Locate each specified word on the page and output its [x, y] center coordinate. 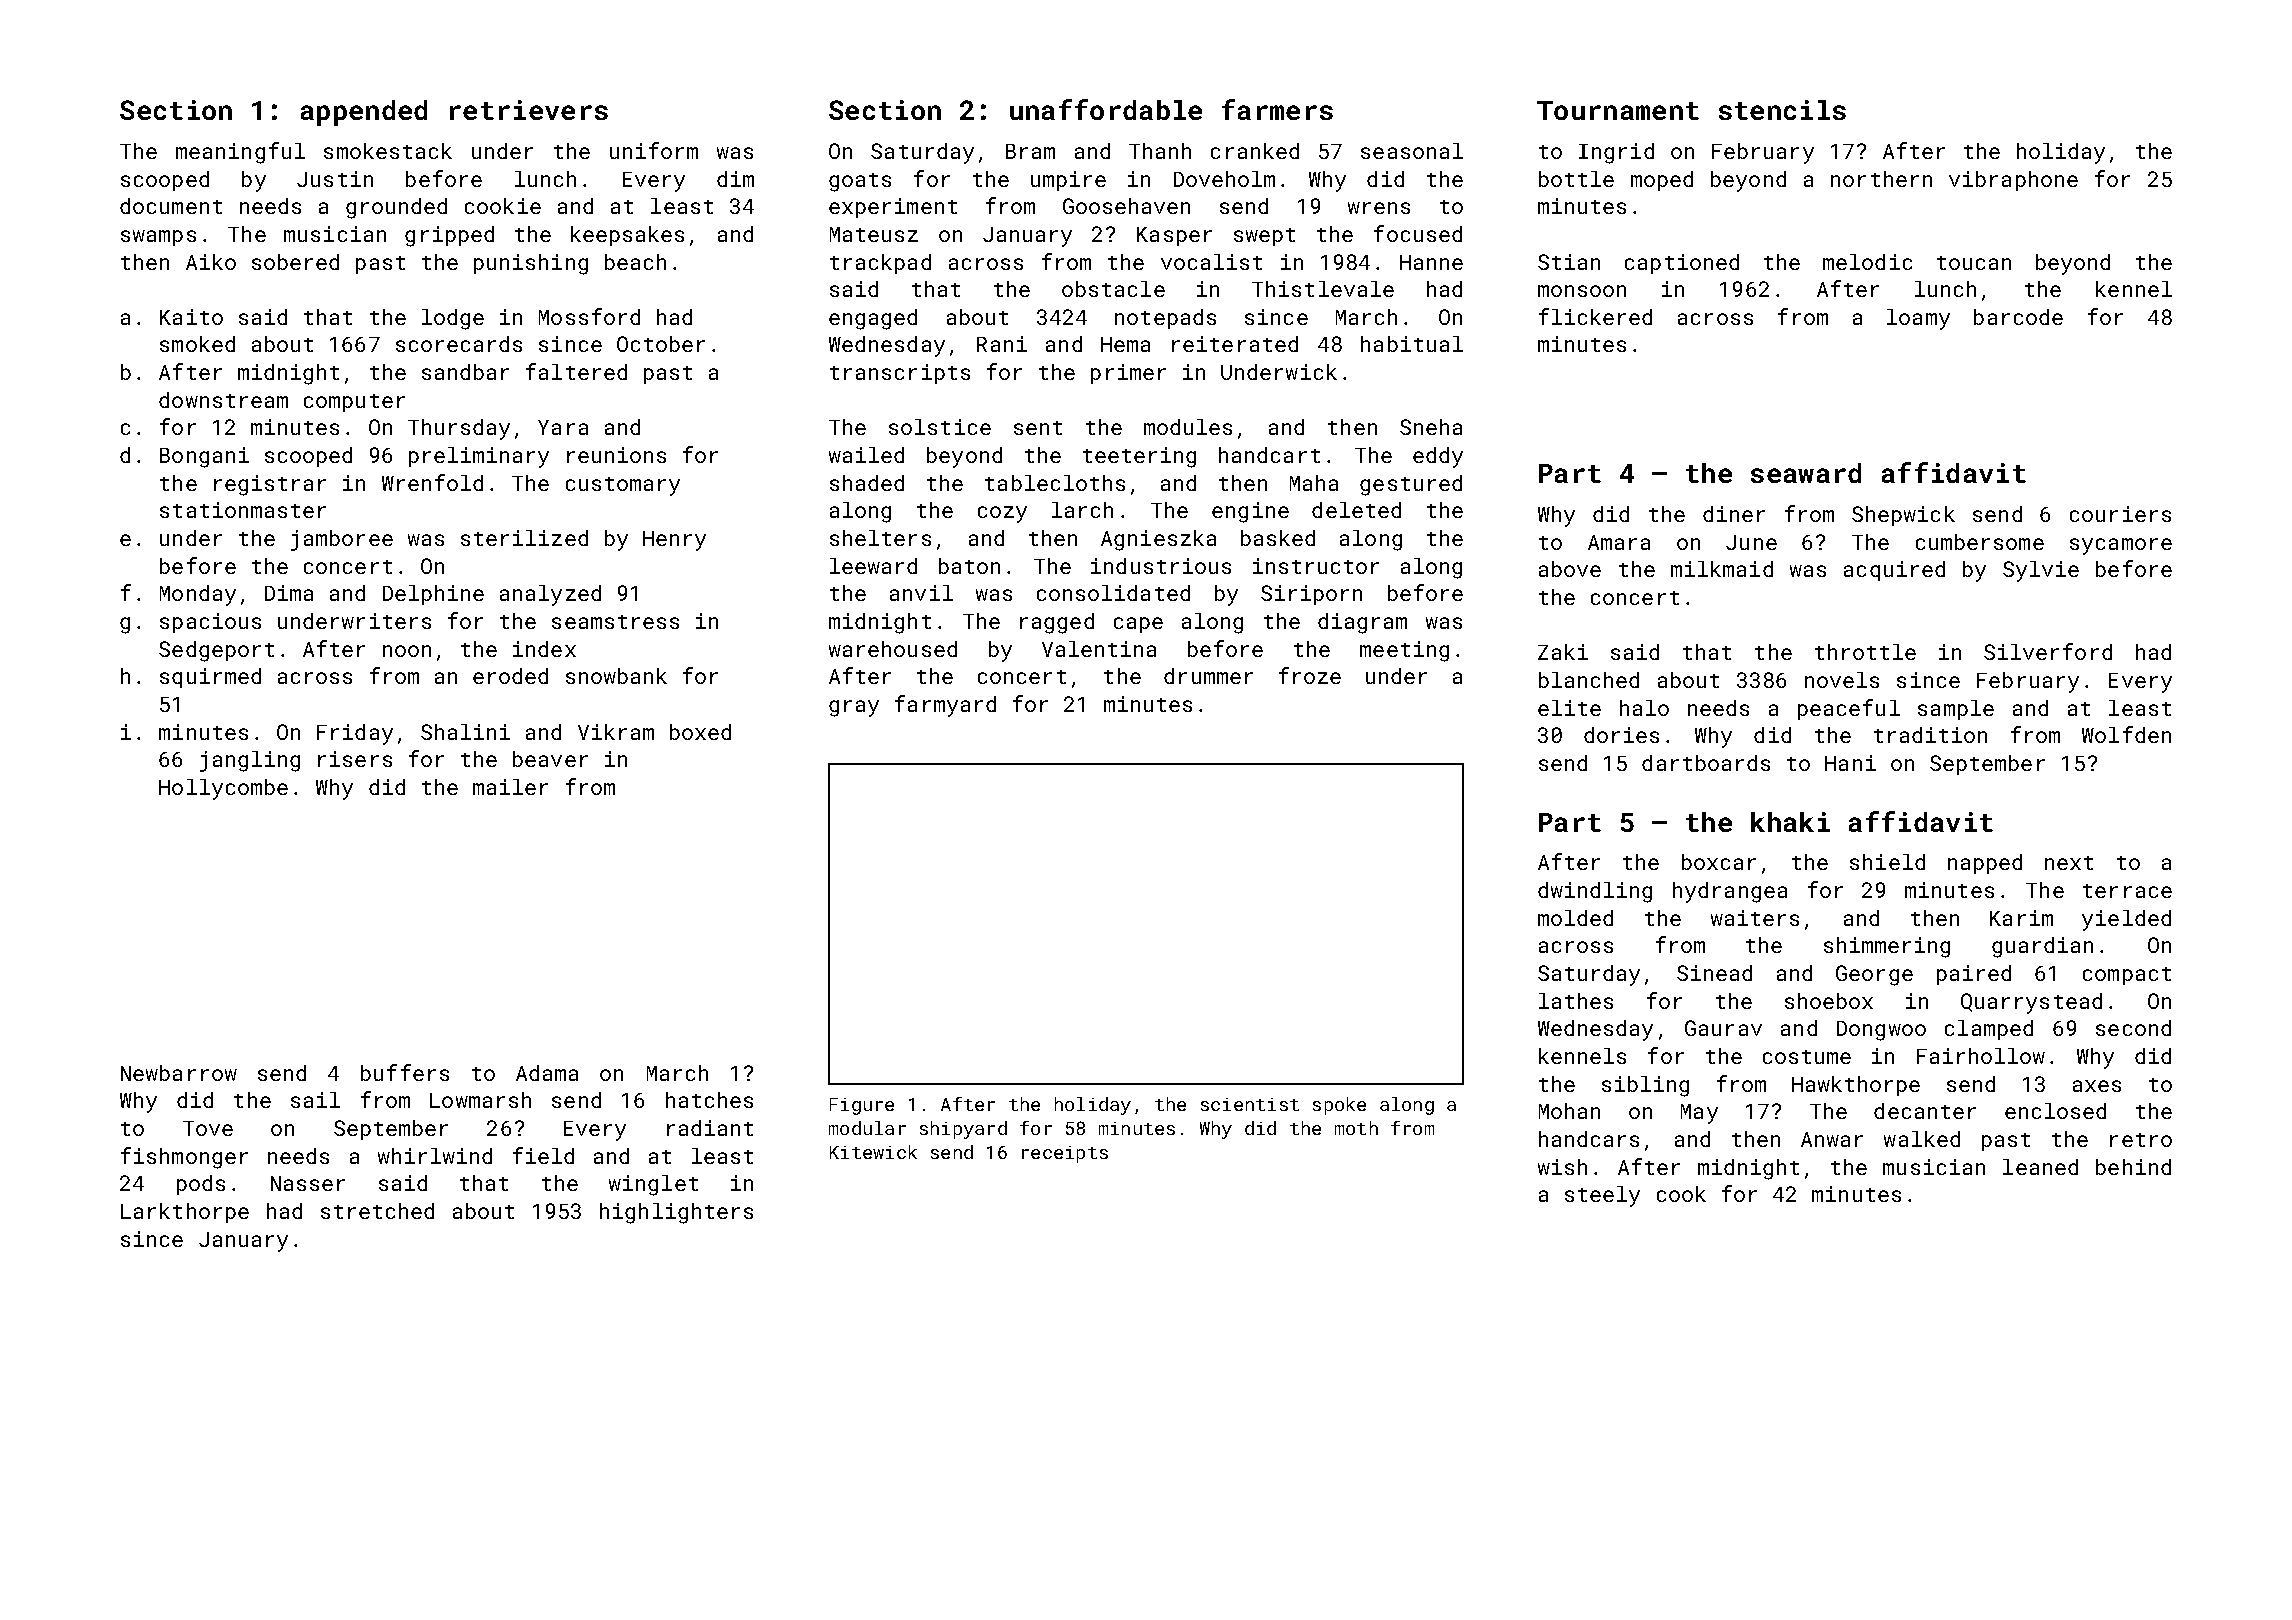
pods [201, 1185]
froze [1310, 675]
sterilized [524, 538]
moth [1356, 1128]
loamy [1918, 319]
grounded [396, 208]
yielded [2126, 920]
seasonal [1412, 151]
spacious [210, 623]
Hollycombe [223, 789]
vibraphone [2013, 181]
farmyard [945, 706]
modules [1188, 427]
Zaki [1563, 652]
